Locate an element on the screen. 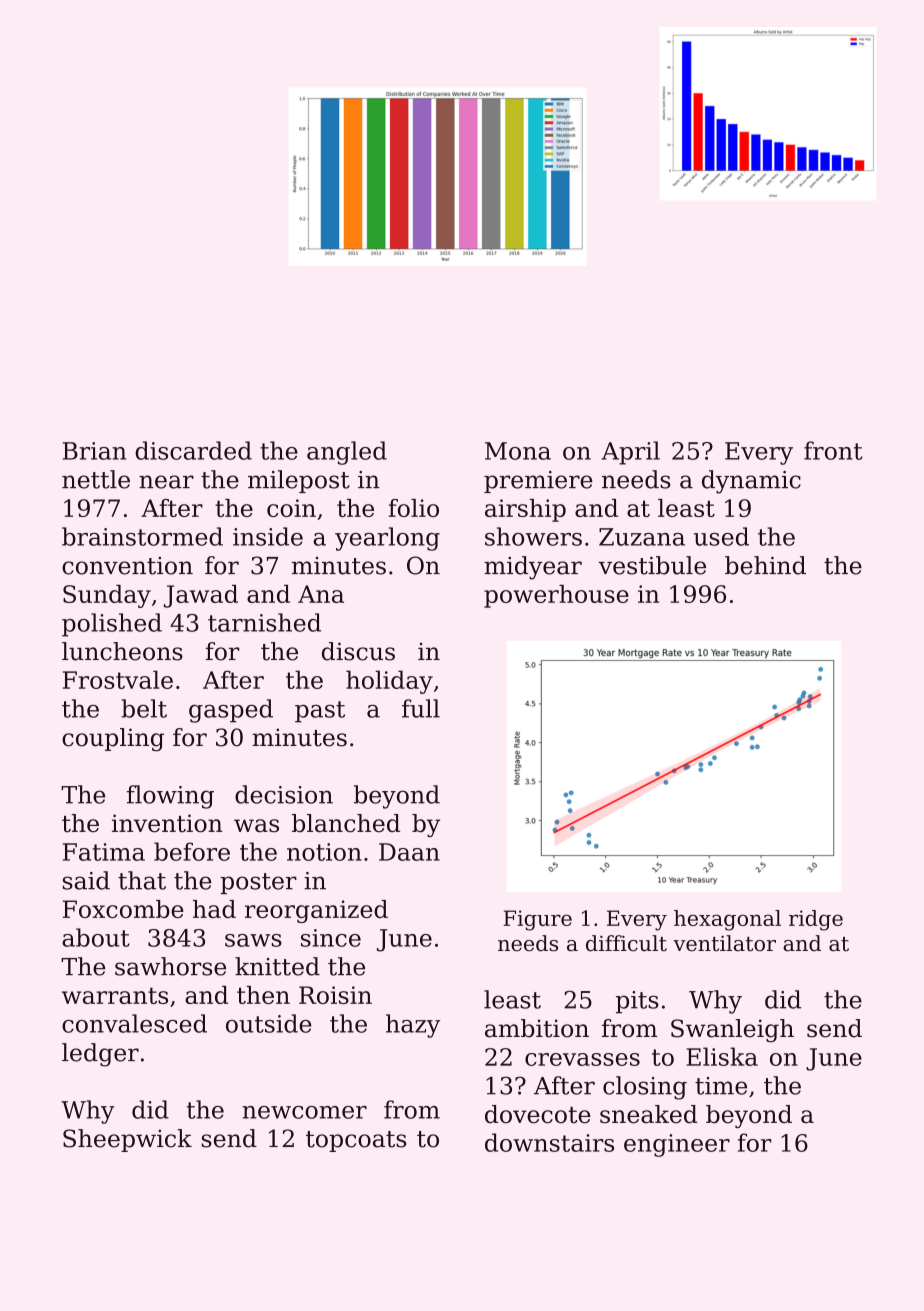 The image size is (924, 1311). hexagonal is located at coordinates (727, 920).
